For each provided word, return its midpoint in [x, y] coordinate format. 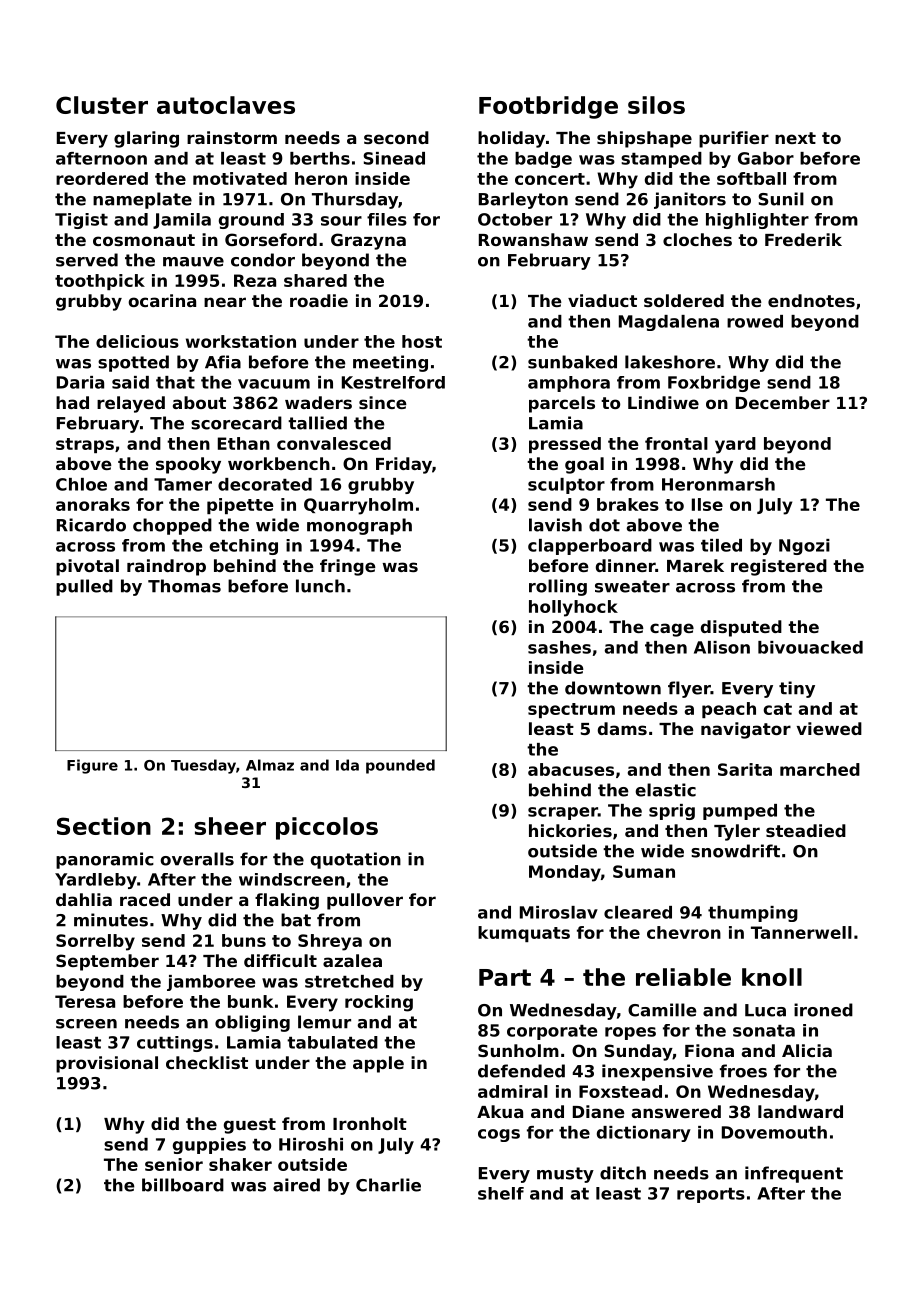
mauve [193, 262]
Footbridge [548, 107]
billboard [183, 1185]
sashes [559, 647]
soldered [684, 300]
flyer [689, 689]
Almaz [270, 765]
